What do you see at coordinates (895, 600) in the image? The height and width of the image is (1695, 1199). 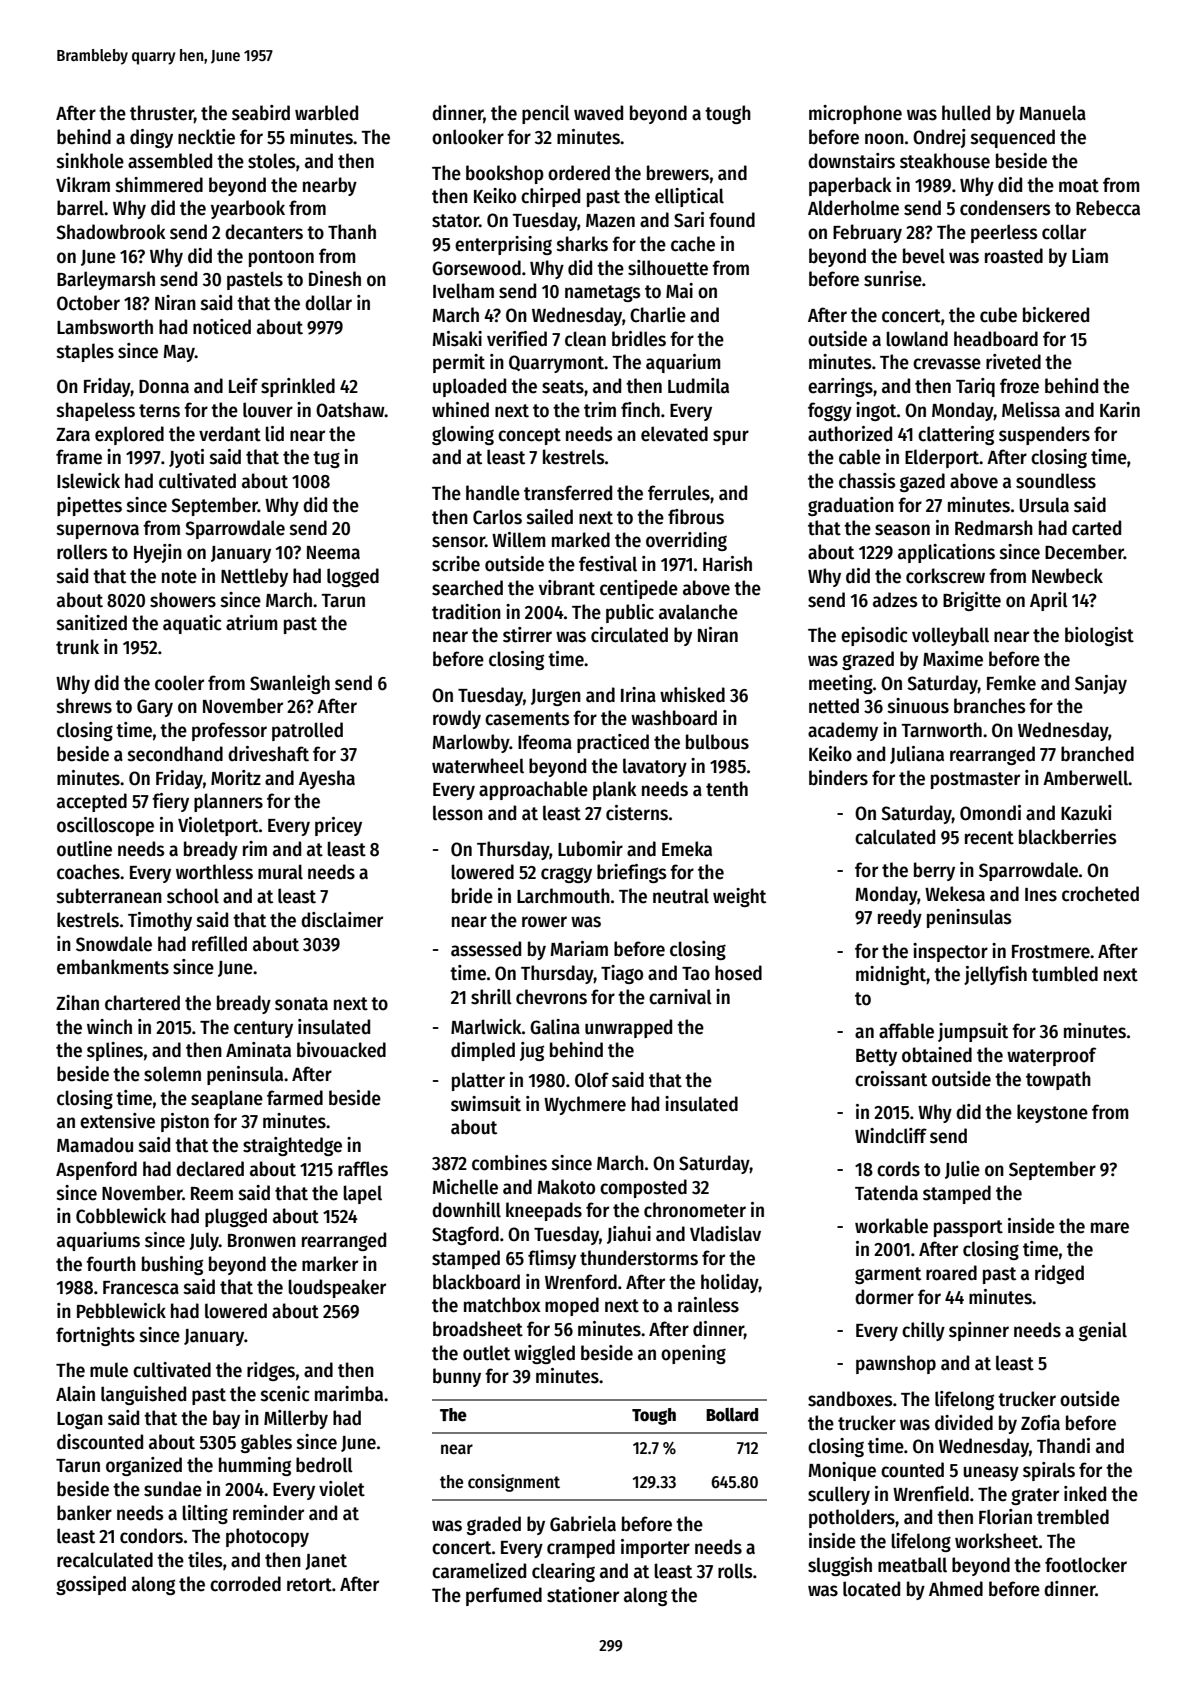 I see `adzes` at bounding box center [895, 600].
